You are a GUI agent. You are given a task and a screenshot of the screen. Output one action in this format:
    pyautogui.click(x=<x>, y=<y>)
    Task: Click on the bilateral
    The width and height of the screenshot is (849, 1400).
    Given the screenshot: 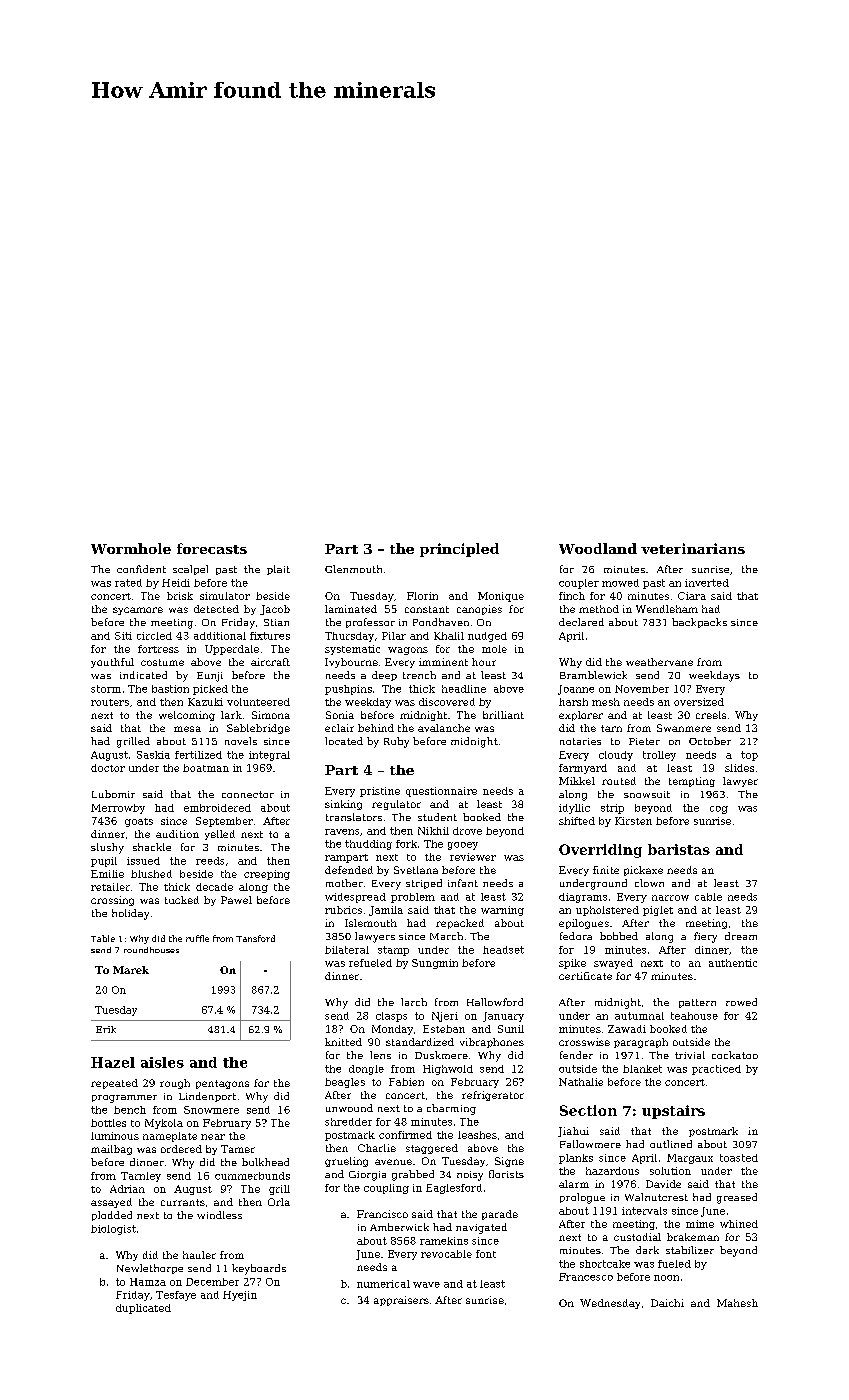 What is the action you would take?
    pyautogui.click(x=347, y=950)
